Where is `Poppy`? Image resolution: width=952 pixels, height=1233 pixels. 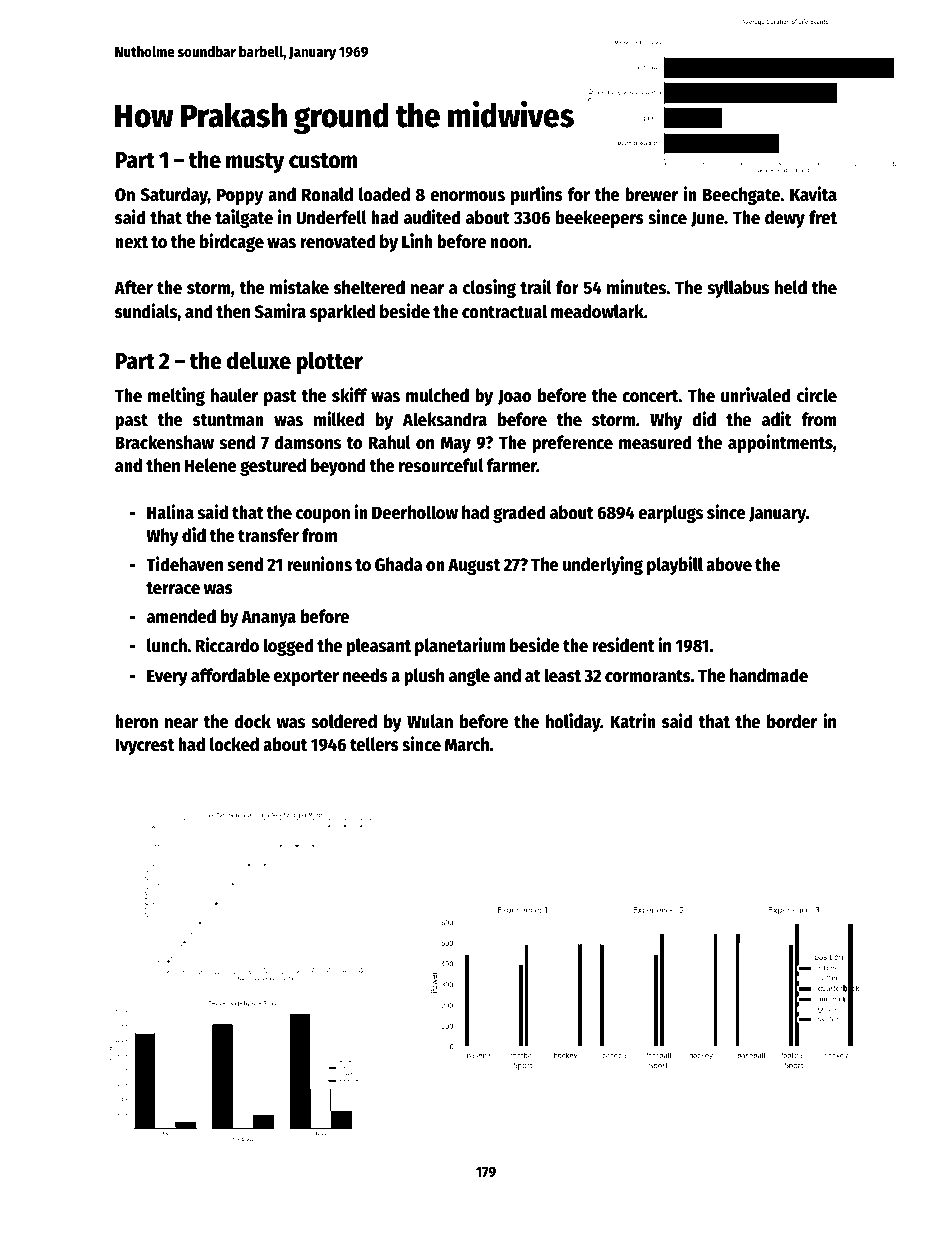
Poppy is located at coordinates (240, 196).
